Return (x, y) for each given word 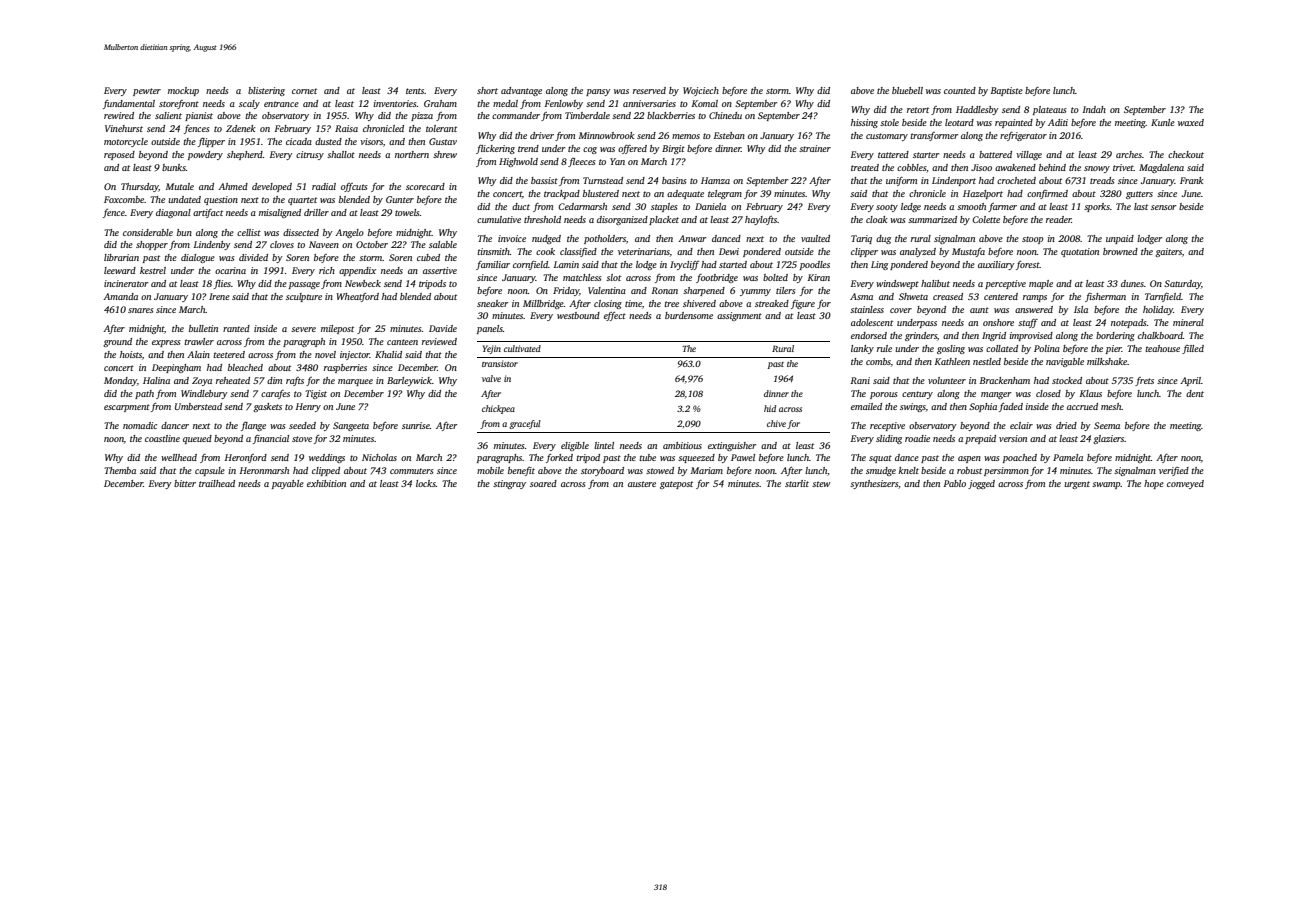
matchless (582, 277)
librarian (121, 257)
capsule (210, 471)
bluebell (907, 90)
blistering (266, 91)
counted (960, 90)
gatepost (676, 485)
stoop (1032, 240)
